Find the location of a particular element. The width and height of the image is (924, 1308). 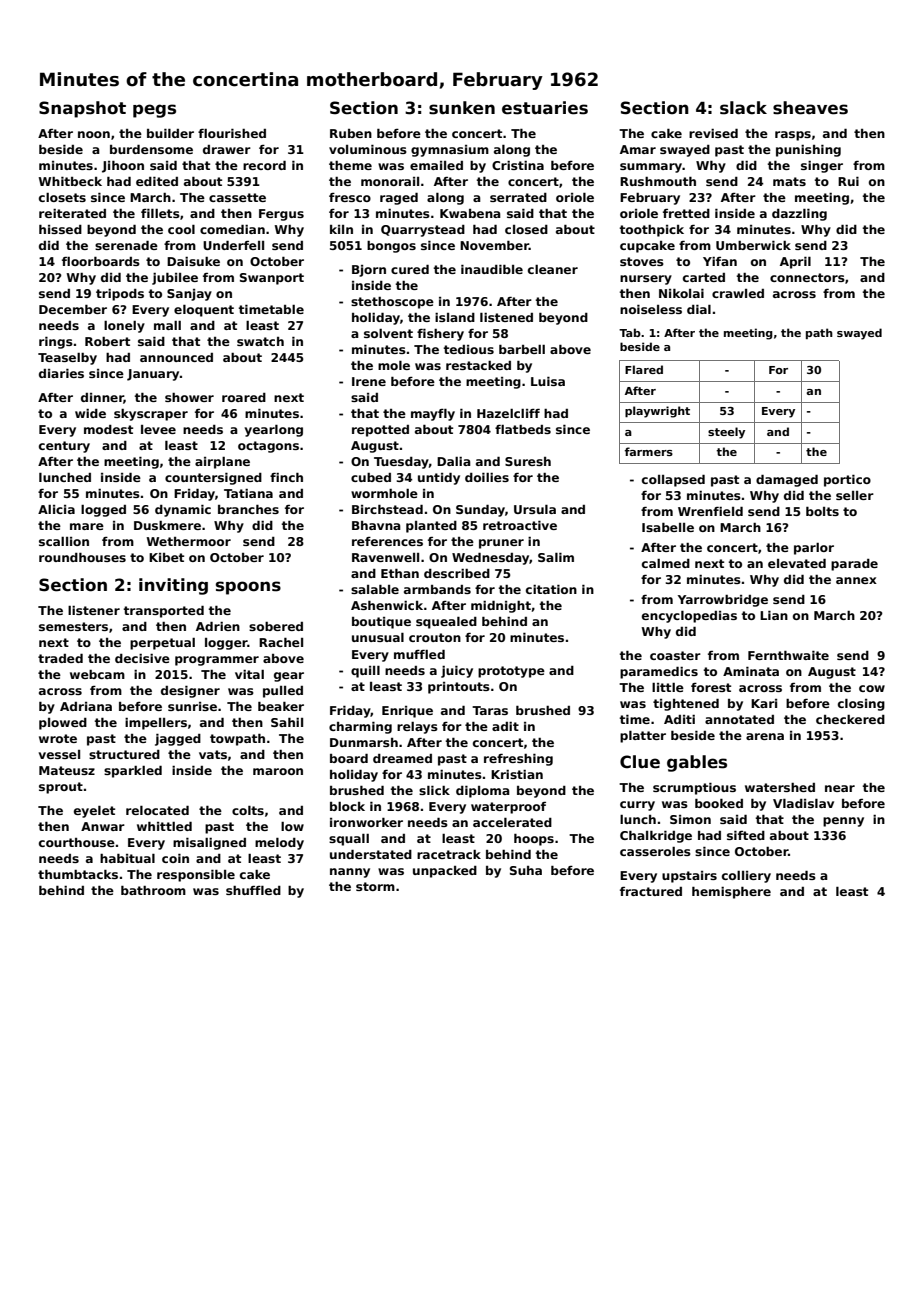

Chalkridge is located at coordinates (656, 837).
